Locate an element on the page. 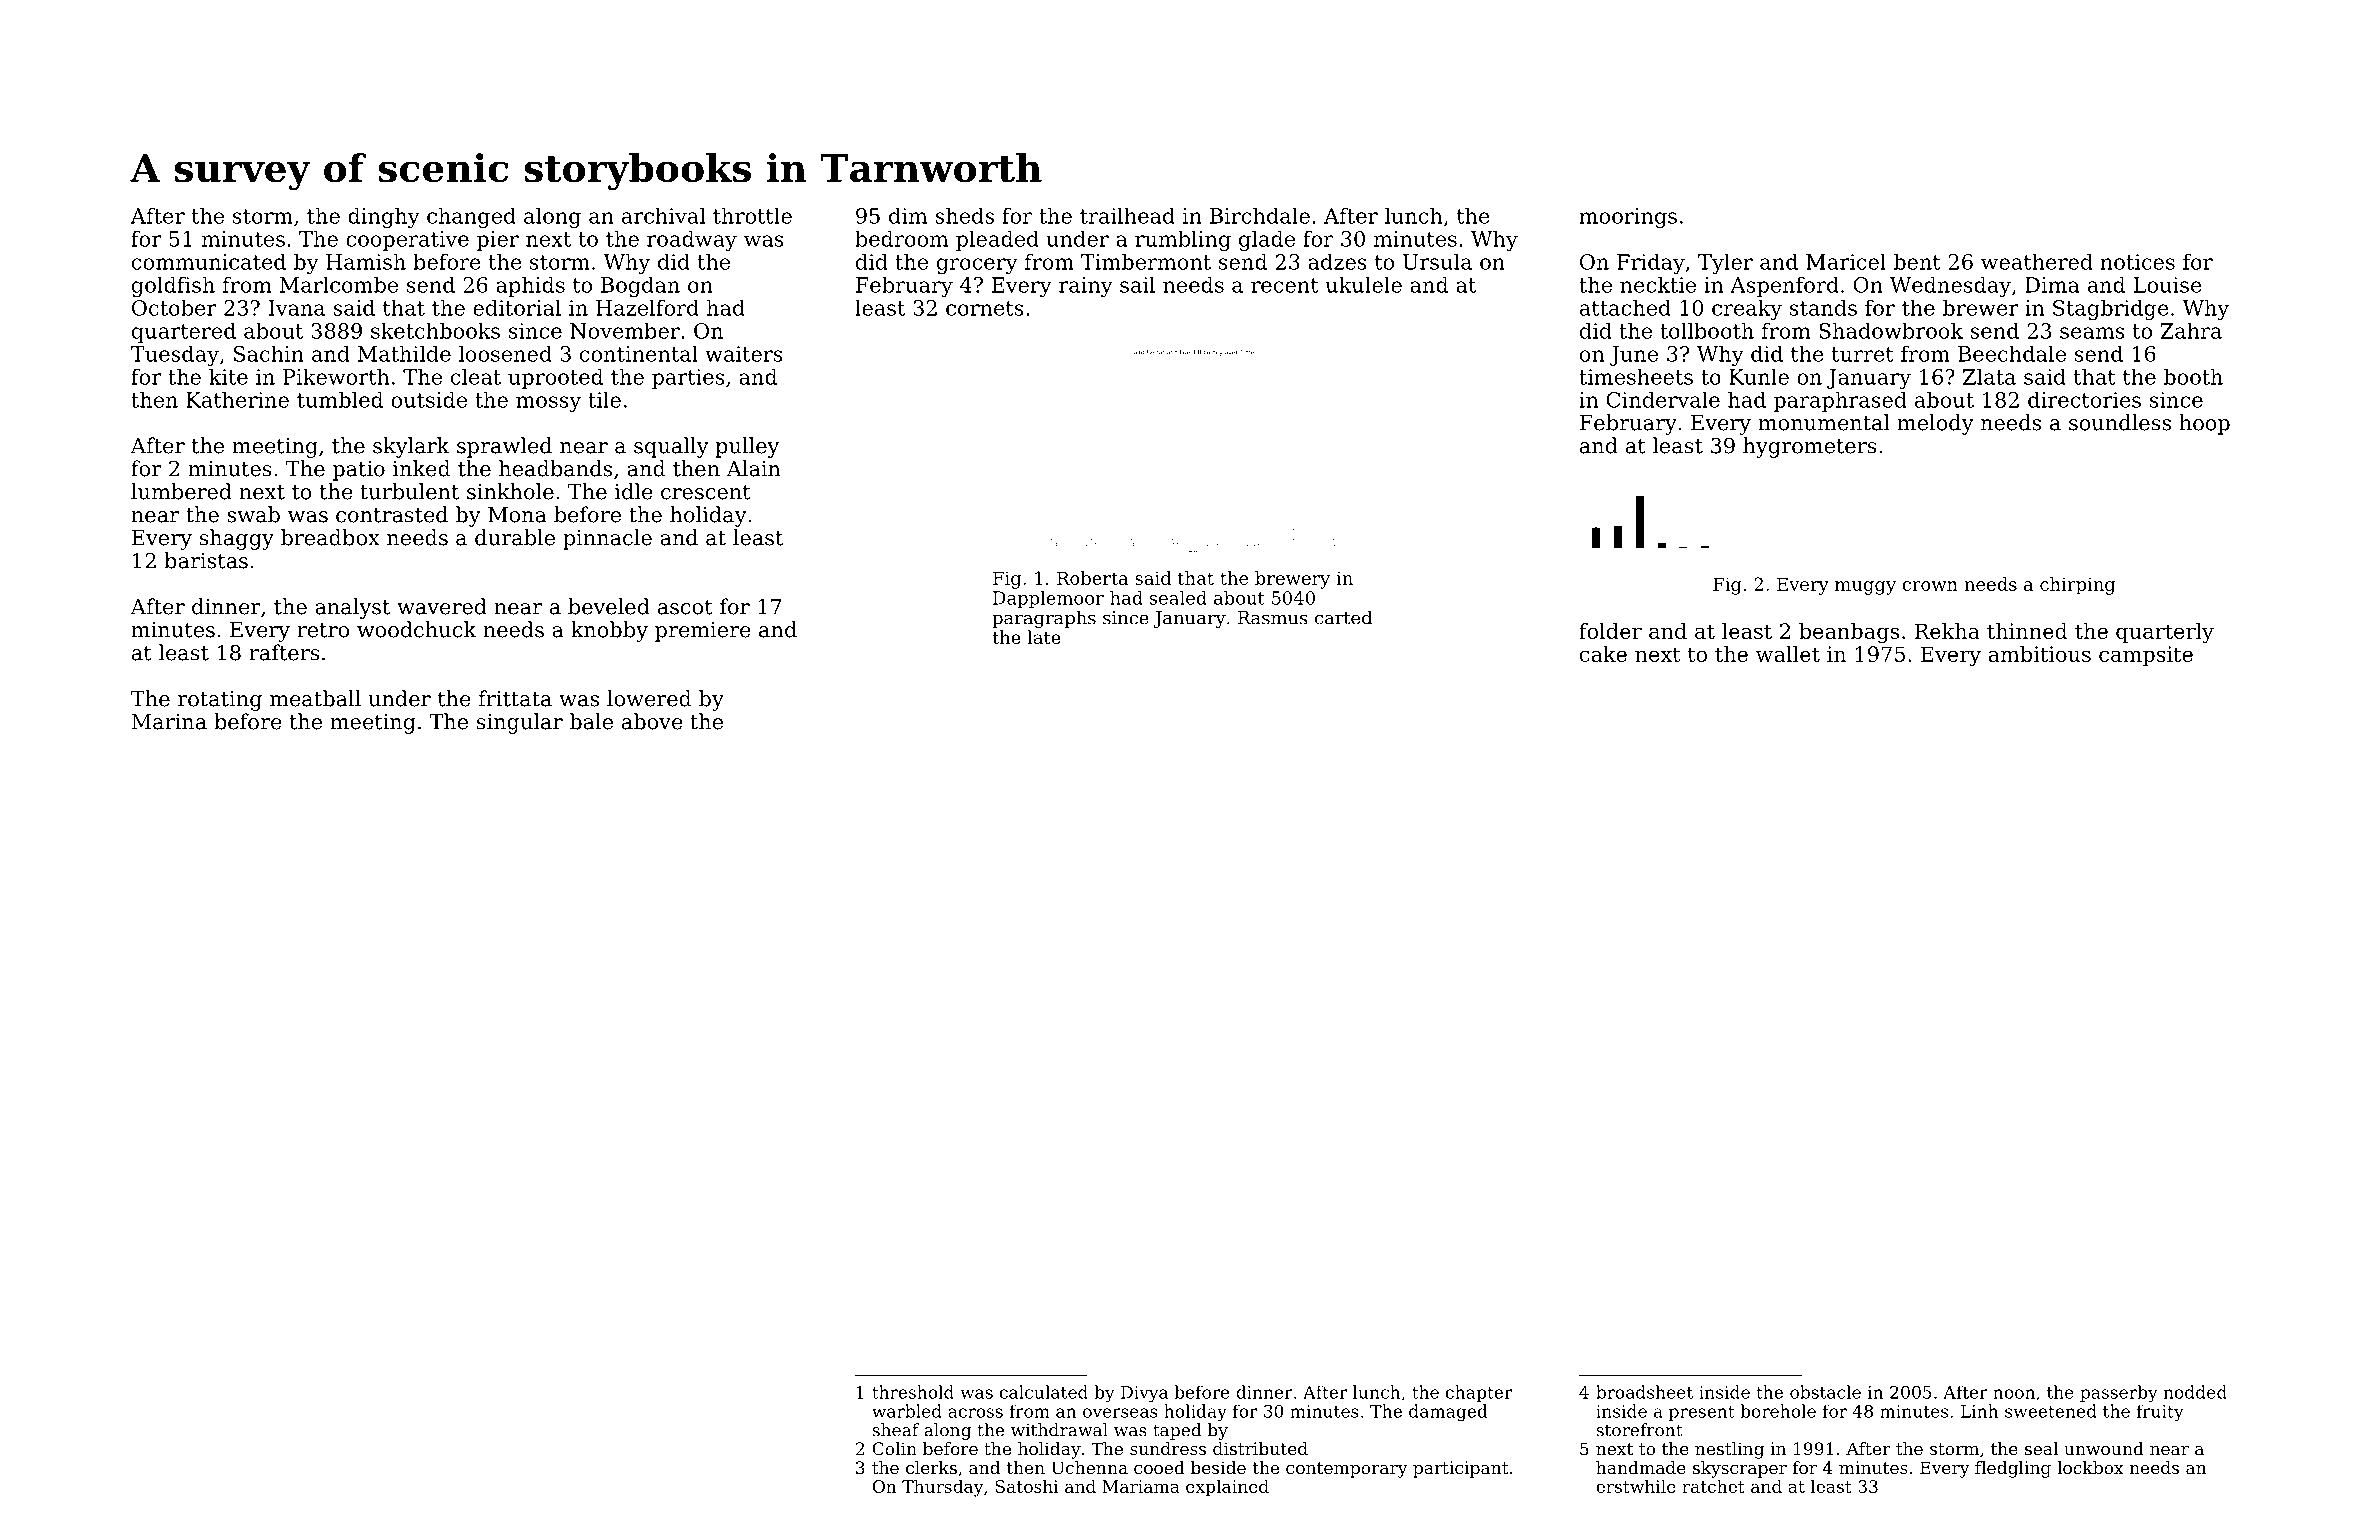  singular is located at coordinates (520, 723).
